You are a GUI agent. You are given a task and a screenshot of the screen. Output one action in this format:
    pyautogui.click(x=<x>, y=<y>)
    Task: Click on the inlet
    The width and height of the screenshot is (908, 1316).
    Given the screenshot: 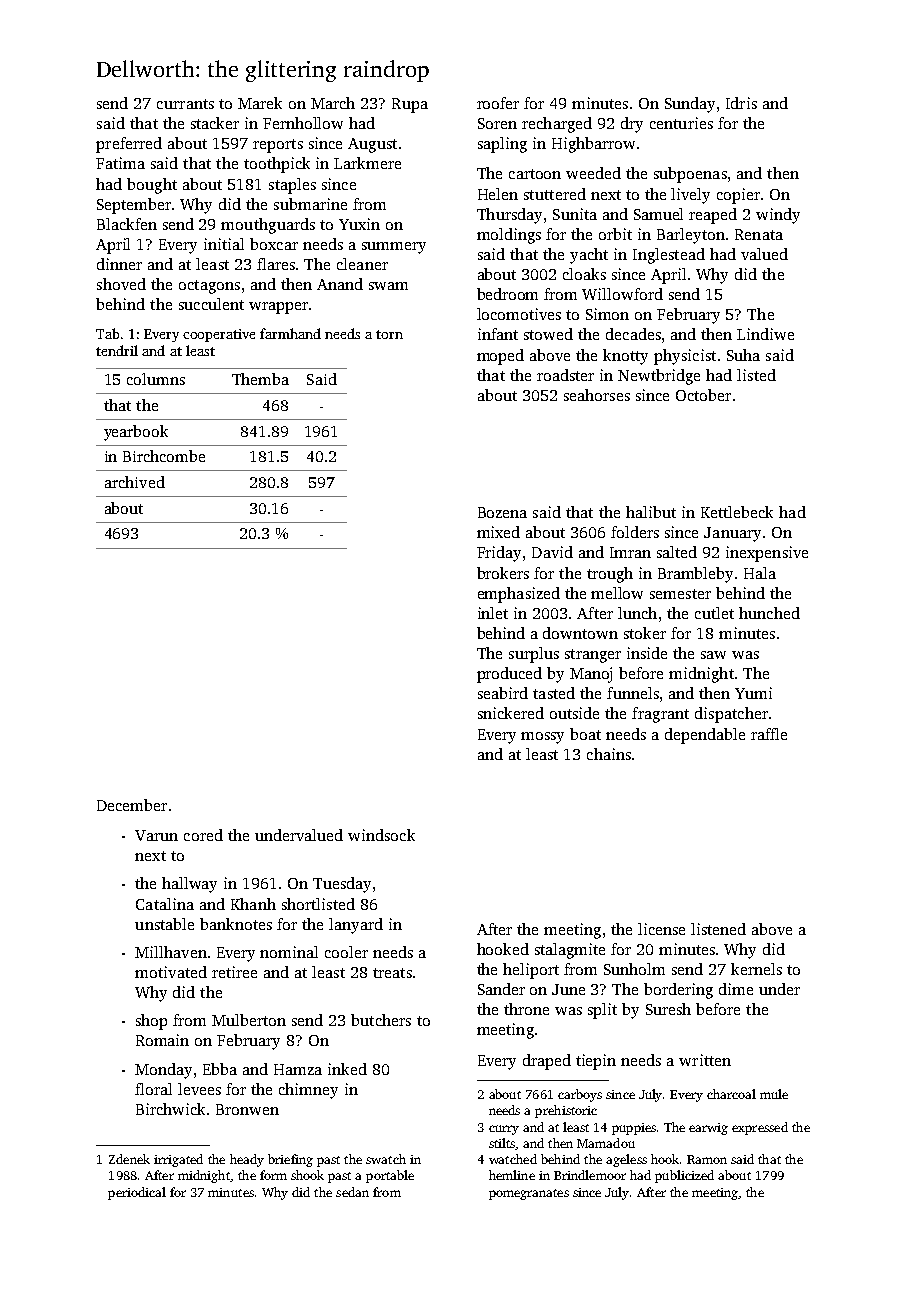 What is the action you would take?
    pyautogui.click(x=493, y=613)
